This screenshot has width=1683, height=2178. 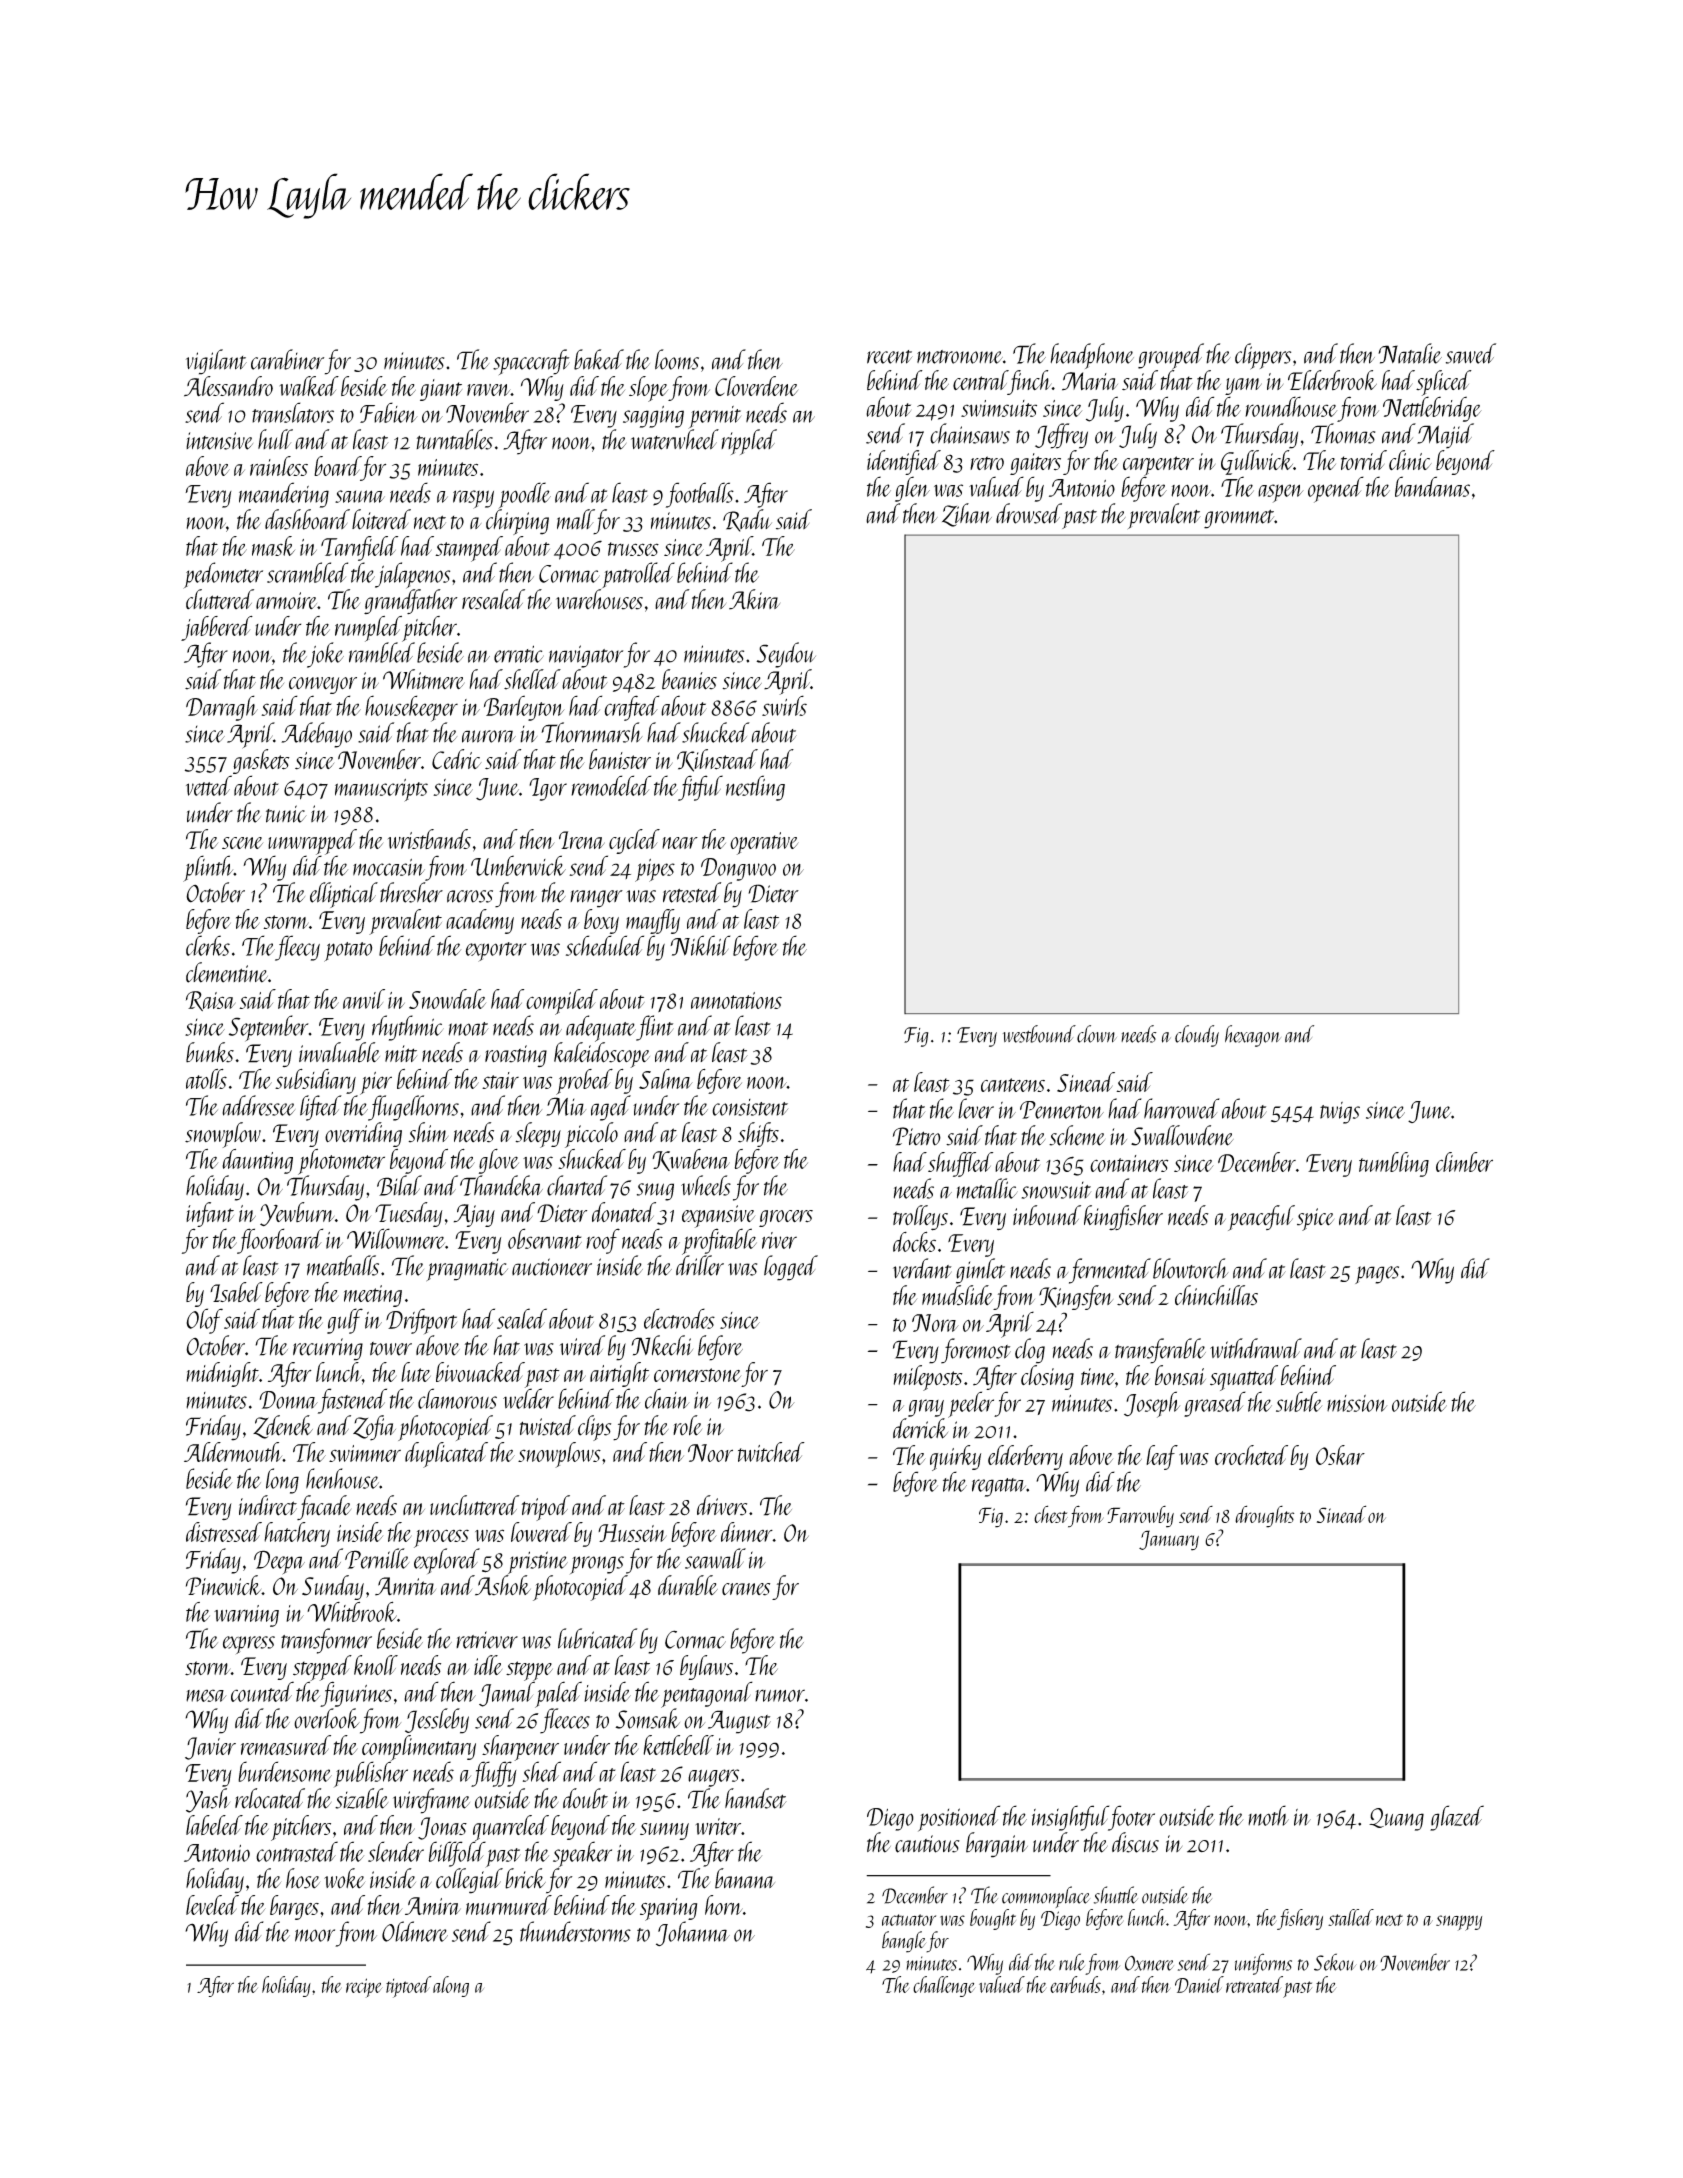 What do you see at coordinates (1239, 519) in the screenshot?
I see `grommet` at bounding box center [1239, 519].
